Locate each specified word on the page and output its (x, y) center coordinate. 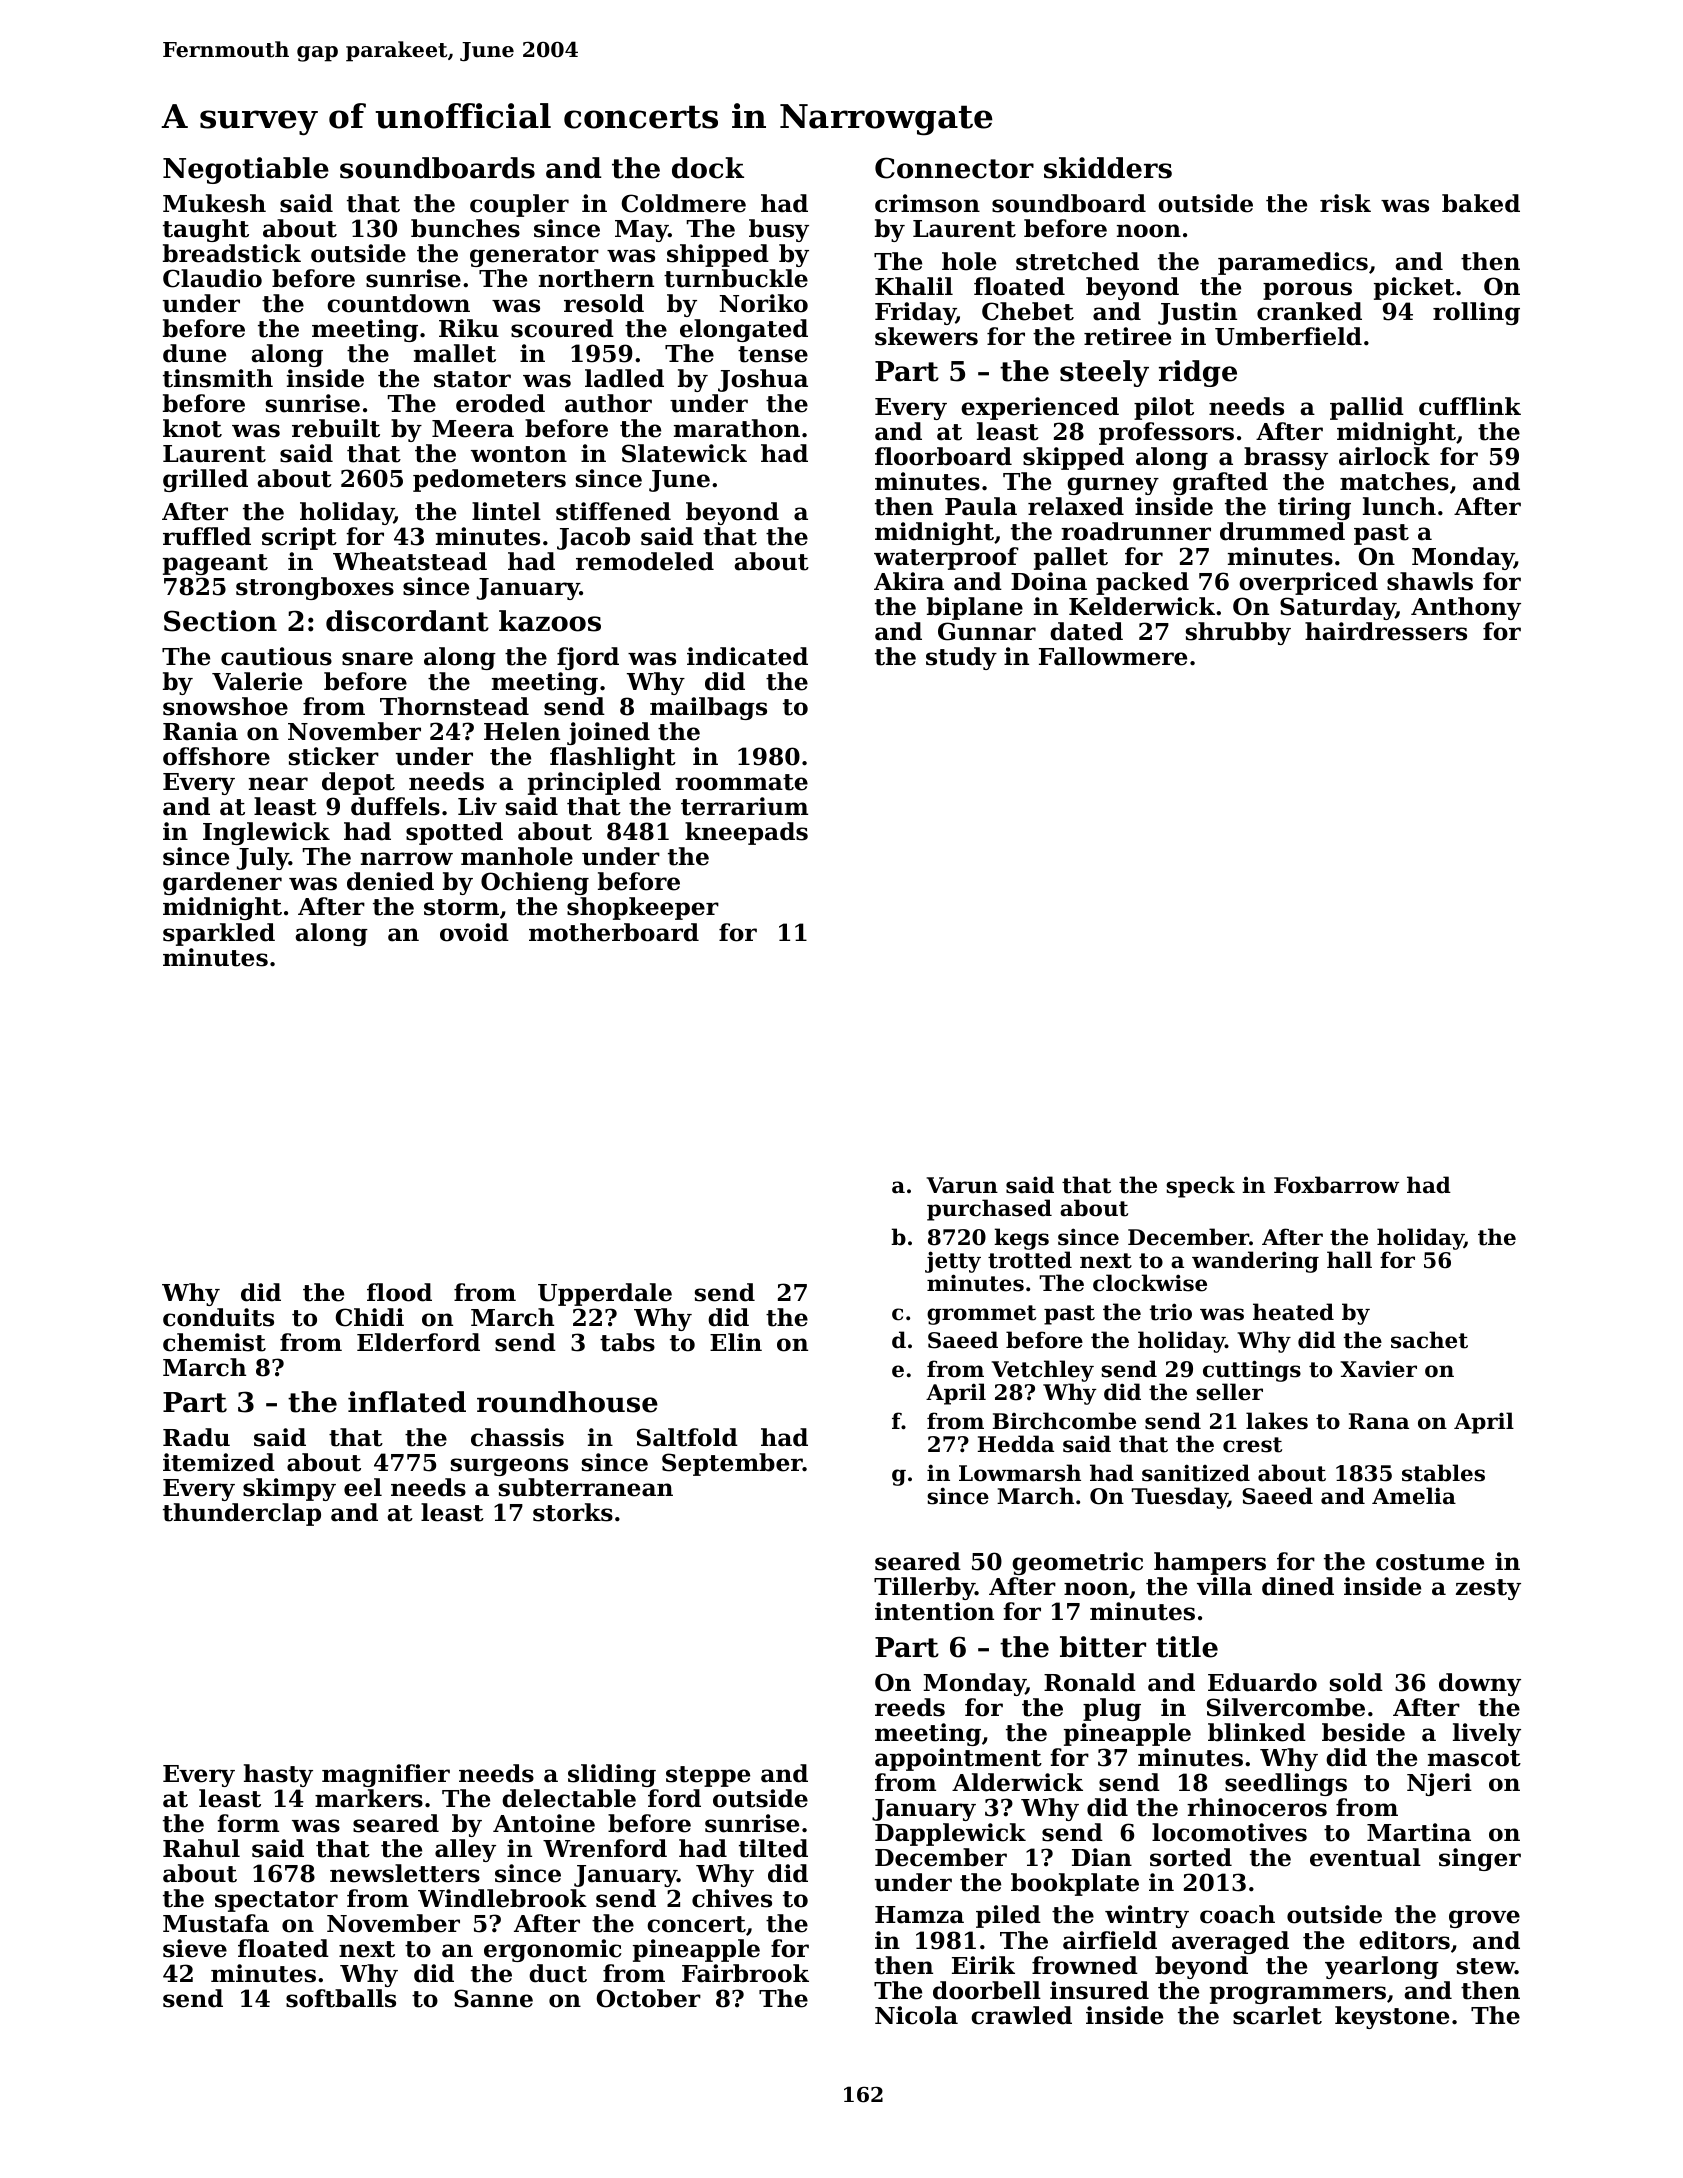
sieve (195, 1948)
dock (708, 168)
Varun (962, 1185)
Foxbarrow (1336, 1185)
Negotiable (246, 170)
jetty (953, 1262)
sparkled (219, 934)
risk (1345, 203)
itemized (219, 1462)
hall (1349, 1260)
